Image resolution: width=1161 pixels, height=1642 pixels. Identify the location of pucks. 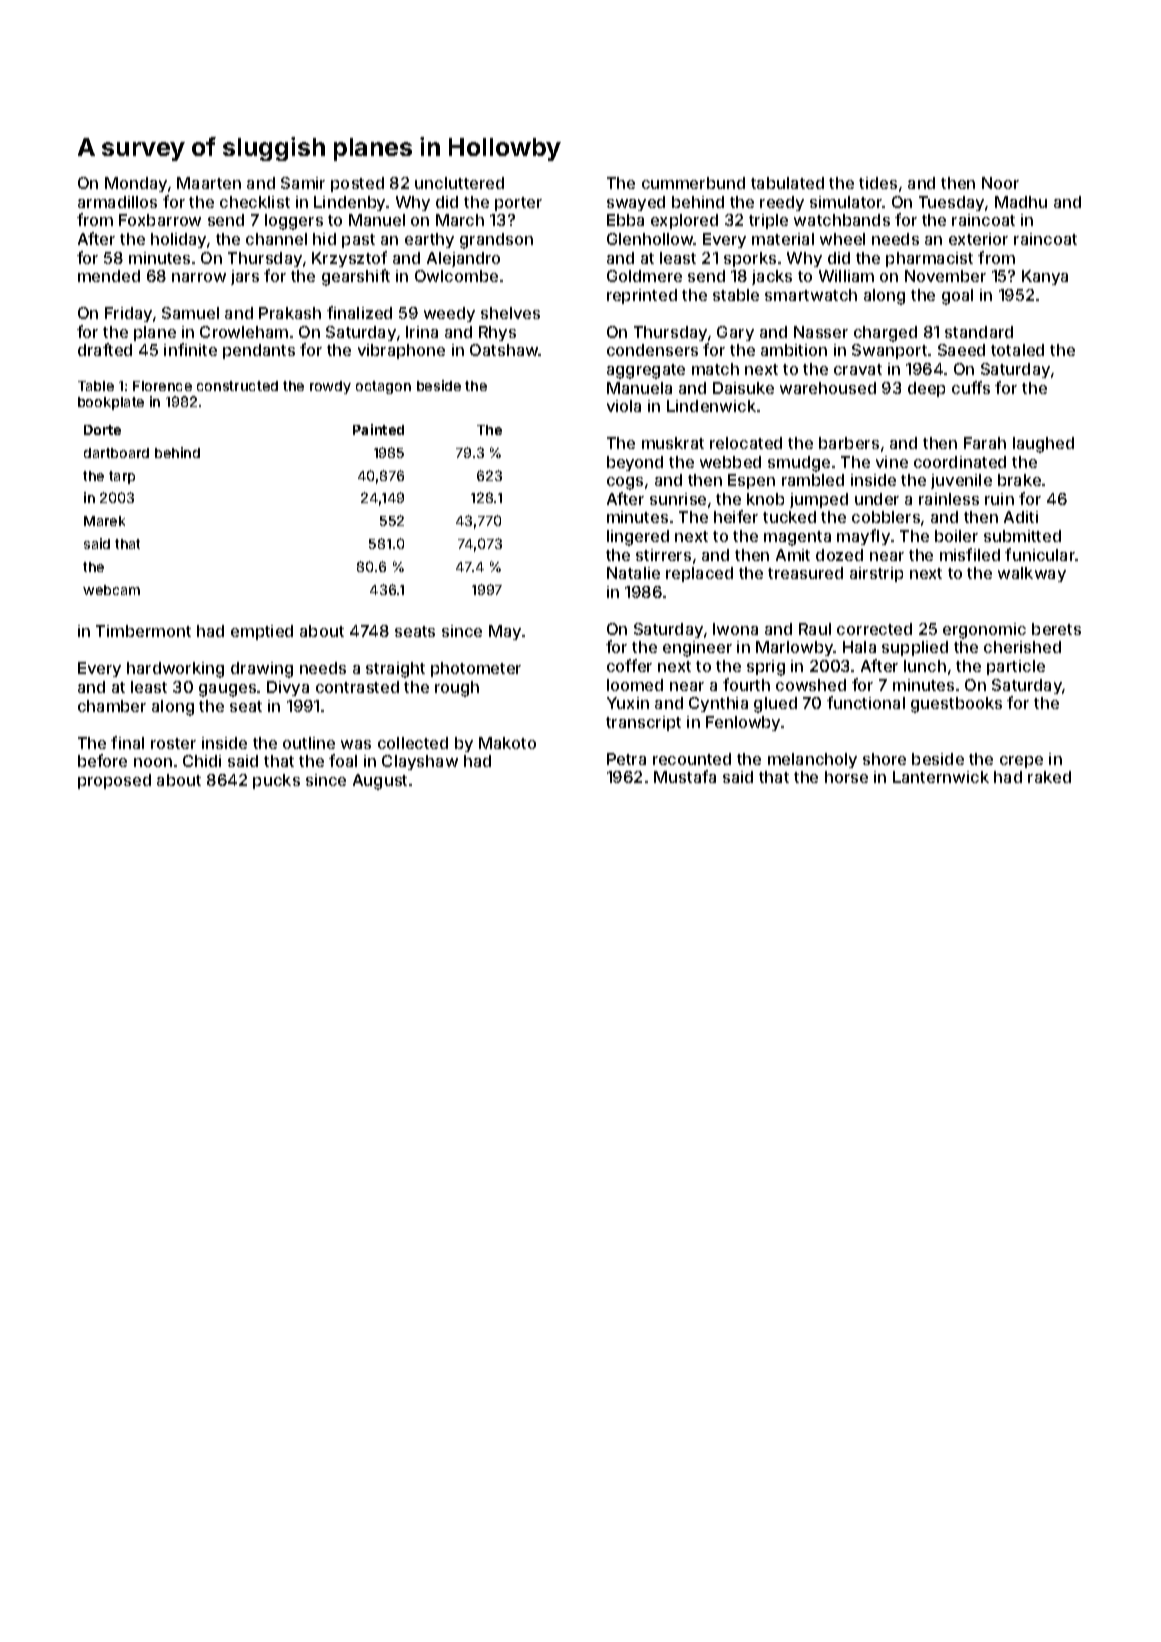
(276, 781).
